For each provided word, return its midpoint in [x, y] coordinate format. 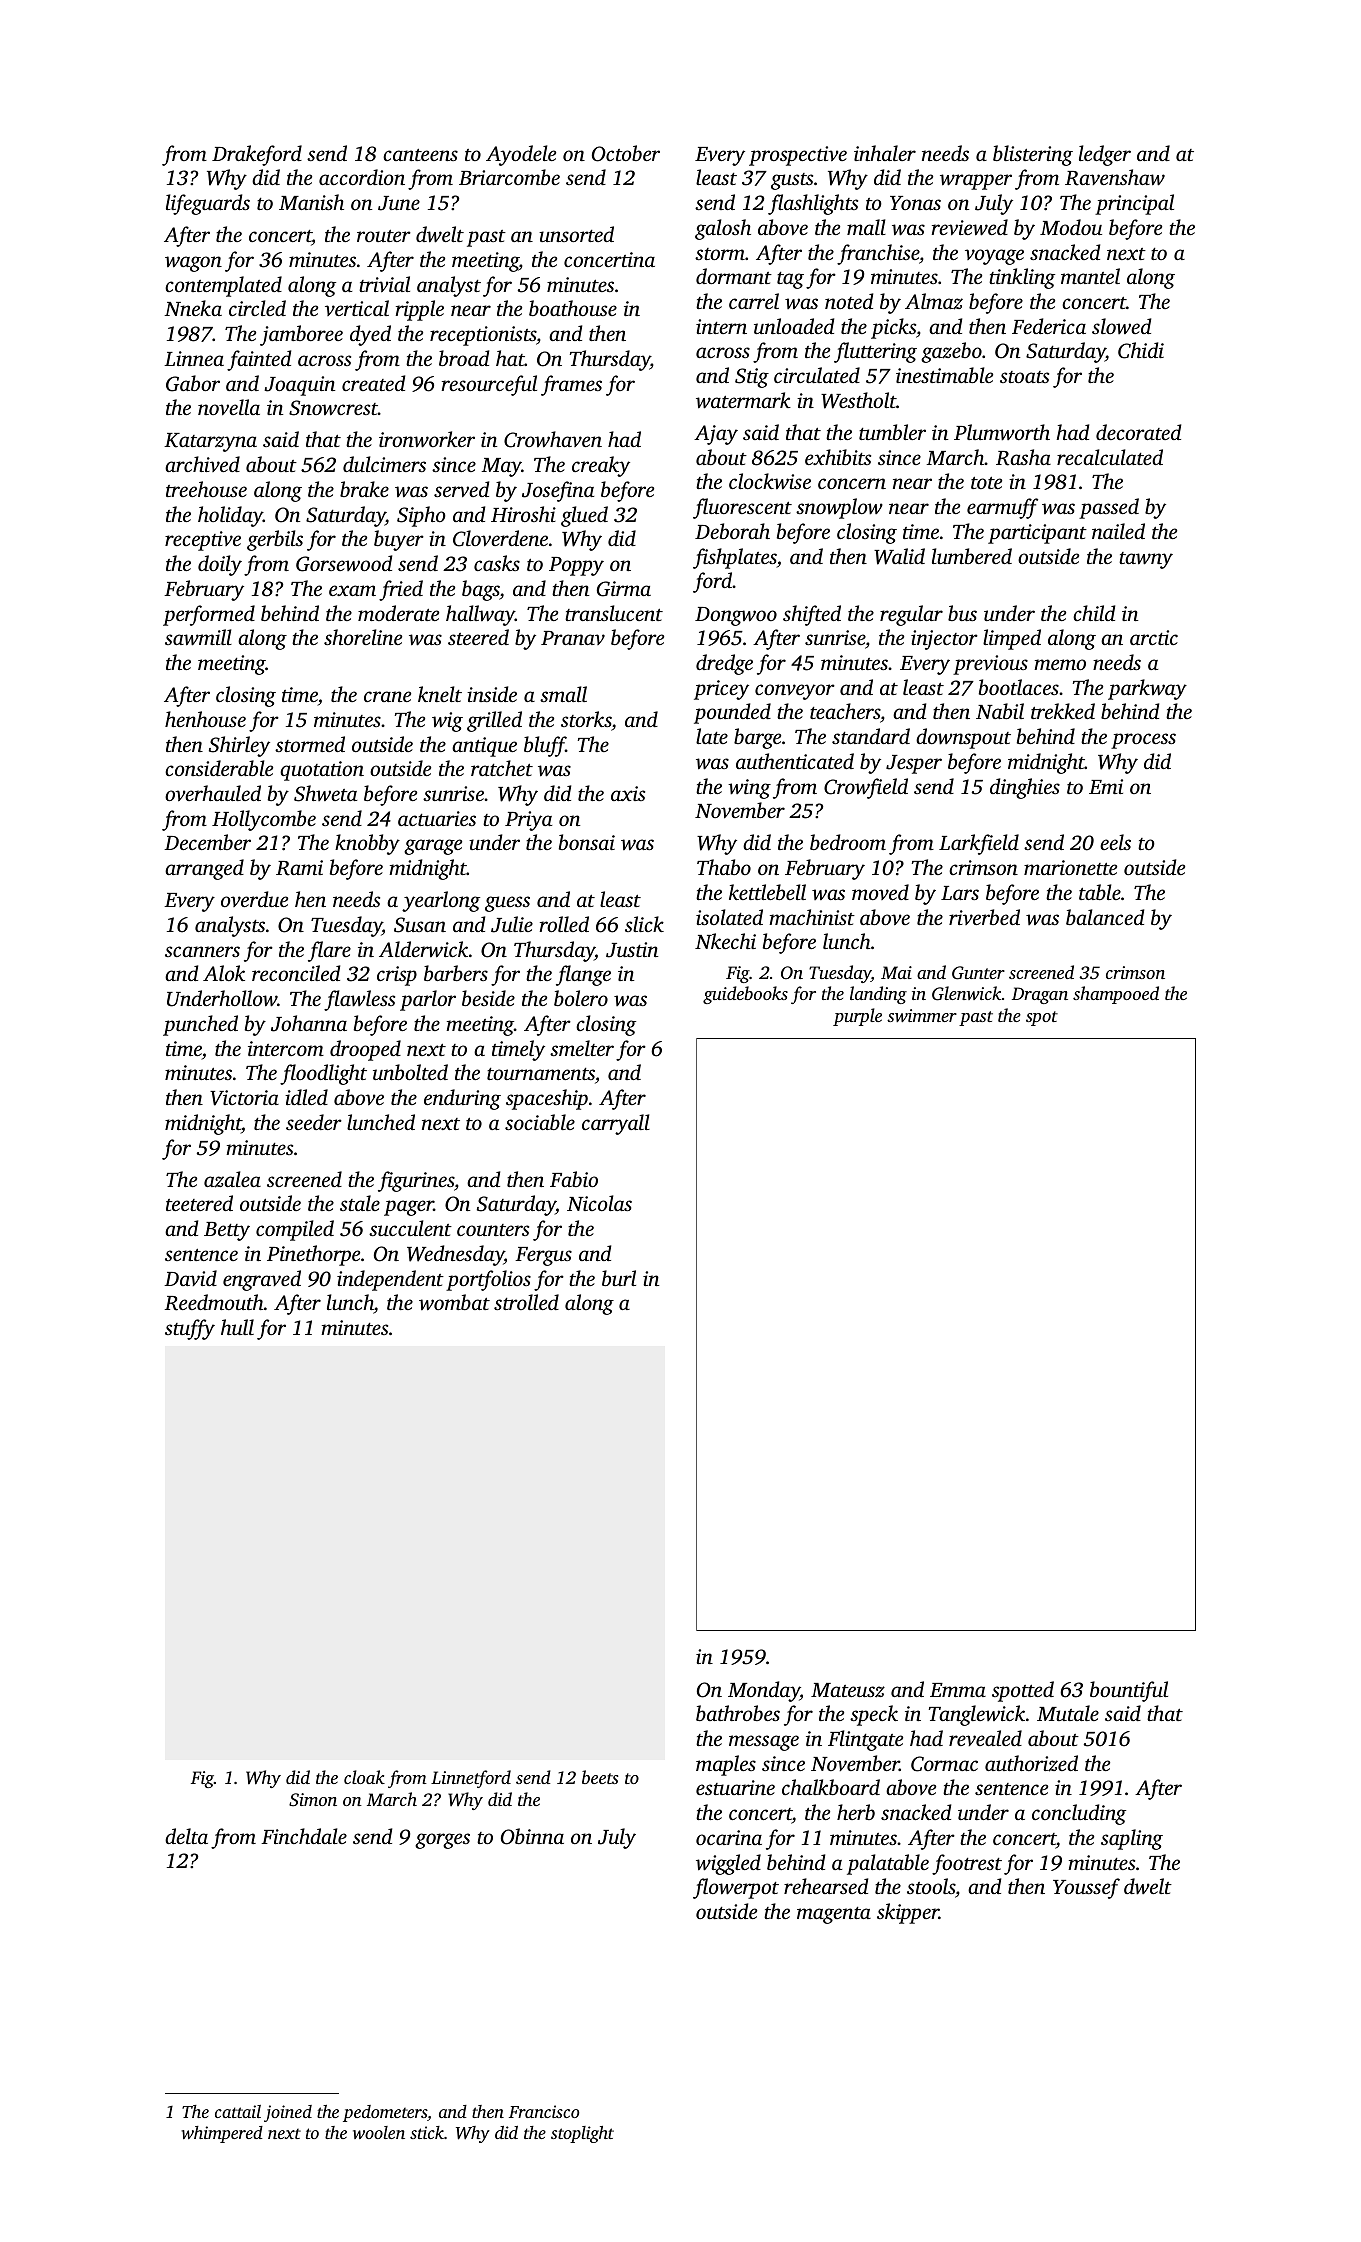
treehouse [206, 489]
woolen [379, 2132]
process [1143, 741]
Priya [528, 821]
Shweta [325, 793]
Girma [624, 589]
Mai [896, 972]
